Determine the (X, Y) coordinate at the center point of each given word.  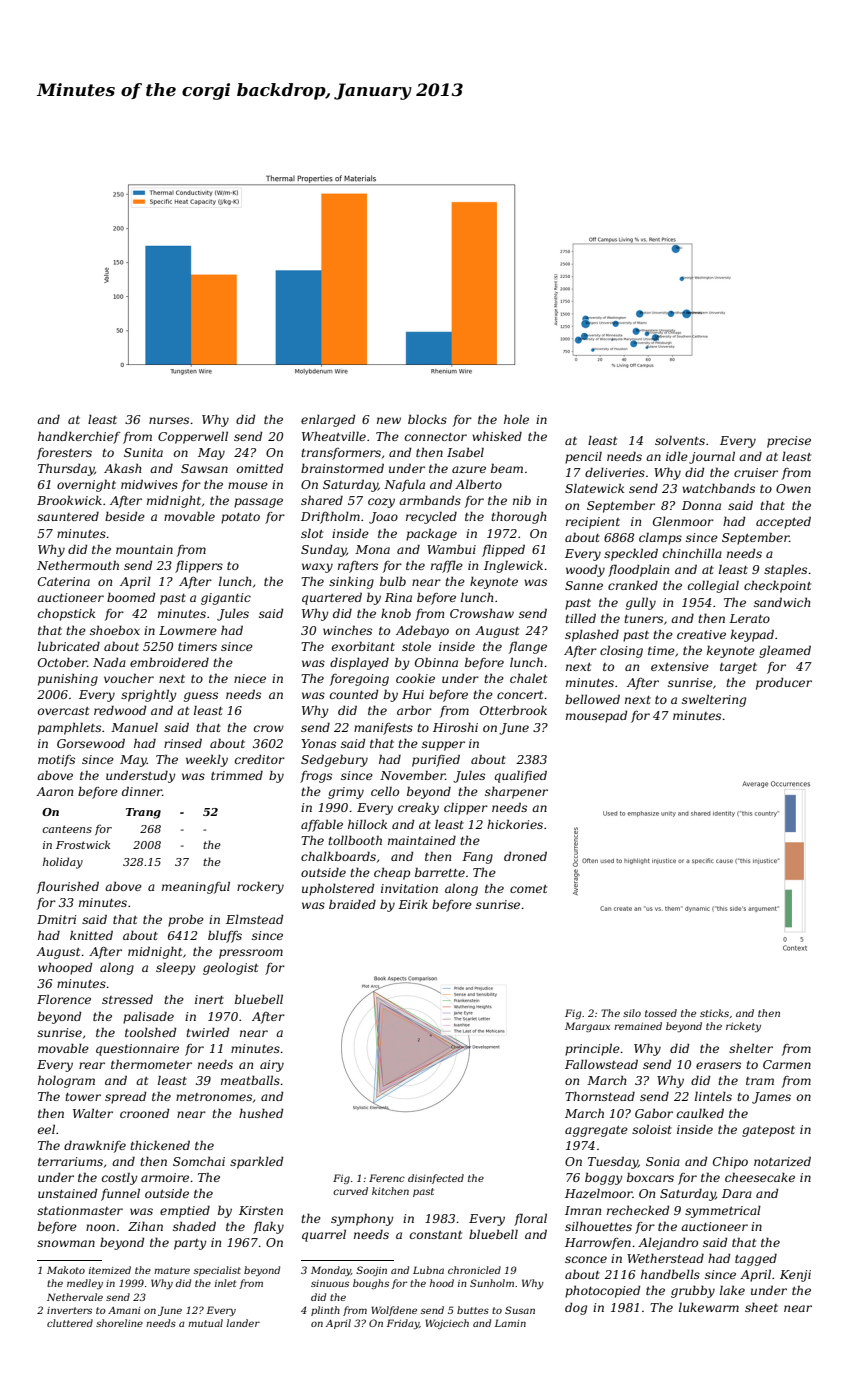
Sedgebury (334, 760)
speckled (631, 554)
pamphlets (69, 728)
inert (209, 999)
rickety (743, 1027)
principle (592, 1050)
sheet (761, 1307)
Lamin (510, 1323)
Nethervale (75, 1297)
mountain (144, 549)
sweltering (714, 701)
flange (528, 647)
